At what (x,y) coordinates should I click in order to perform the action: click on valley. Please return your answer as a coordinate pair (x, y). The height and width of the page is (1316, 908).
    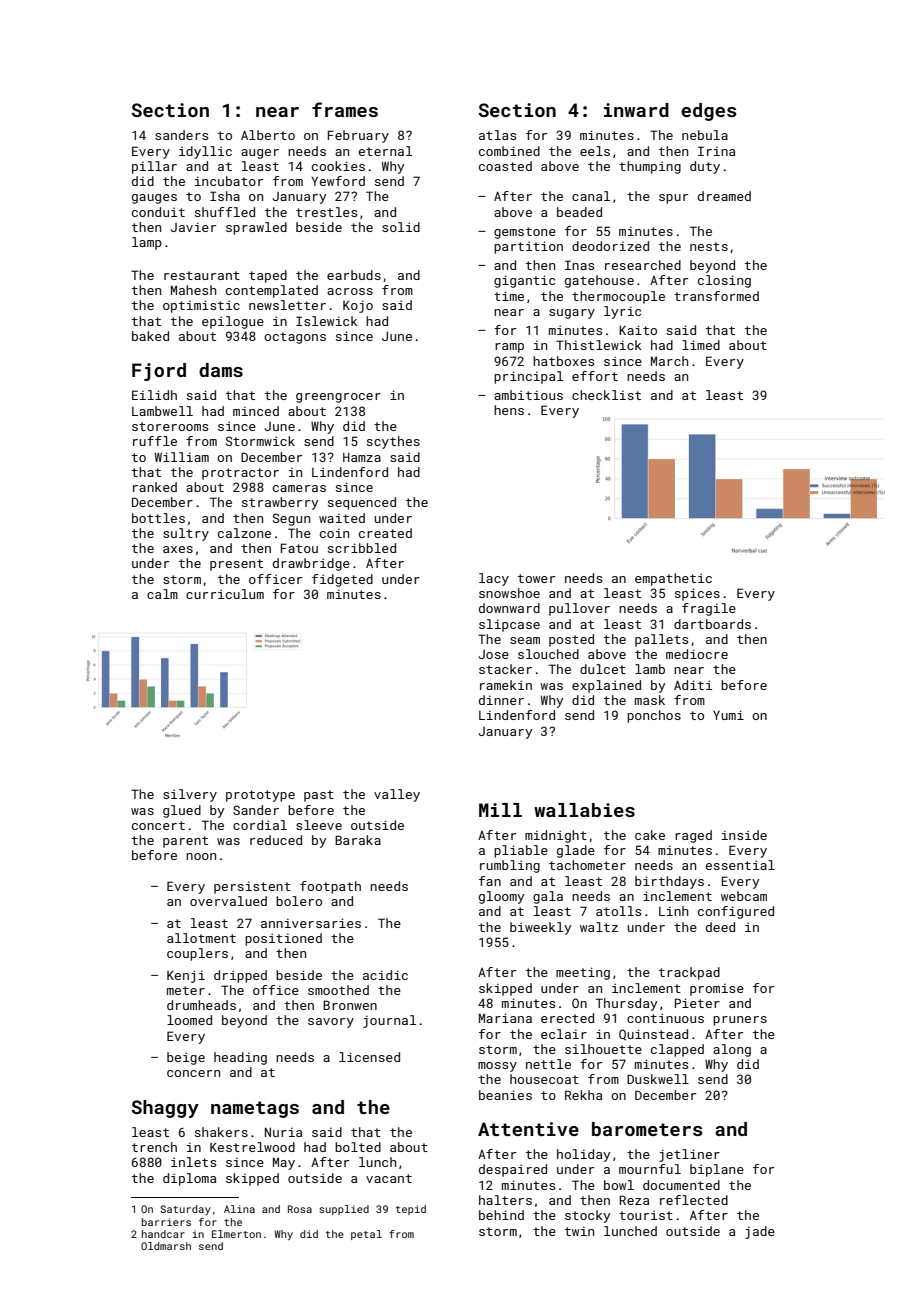
    Looking at the image, I should click on (397, 795).
